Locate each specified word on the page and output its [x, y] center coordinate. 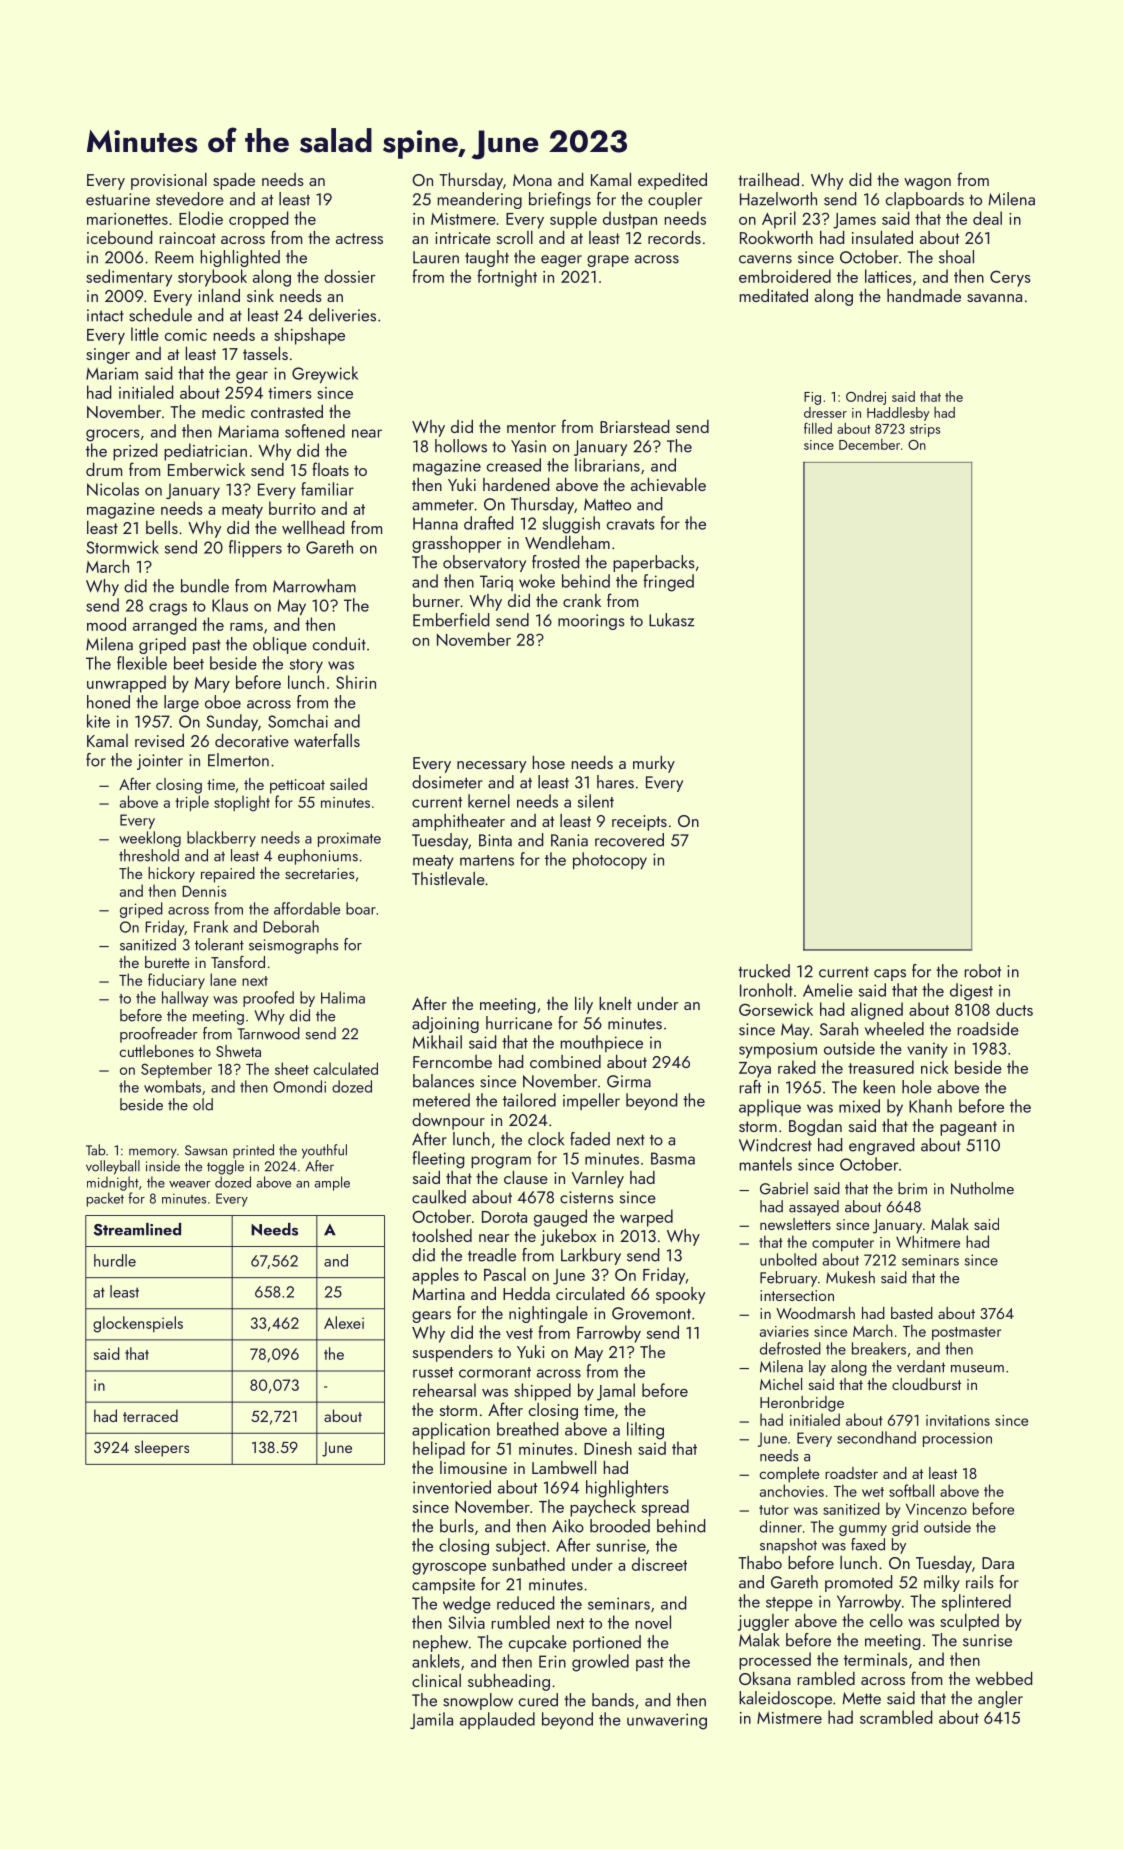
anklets [436, 1661]
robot [983, 971]
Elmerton [238, 760]
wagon [927, 184]
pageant [968, 1128]
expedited [672, 181]
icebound [119, 237]
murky [654, 764]
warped [646, 1218]
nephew [440, 1643]
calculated [346, 1068]
